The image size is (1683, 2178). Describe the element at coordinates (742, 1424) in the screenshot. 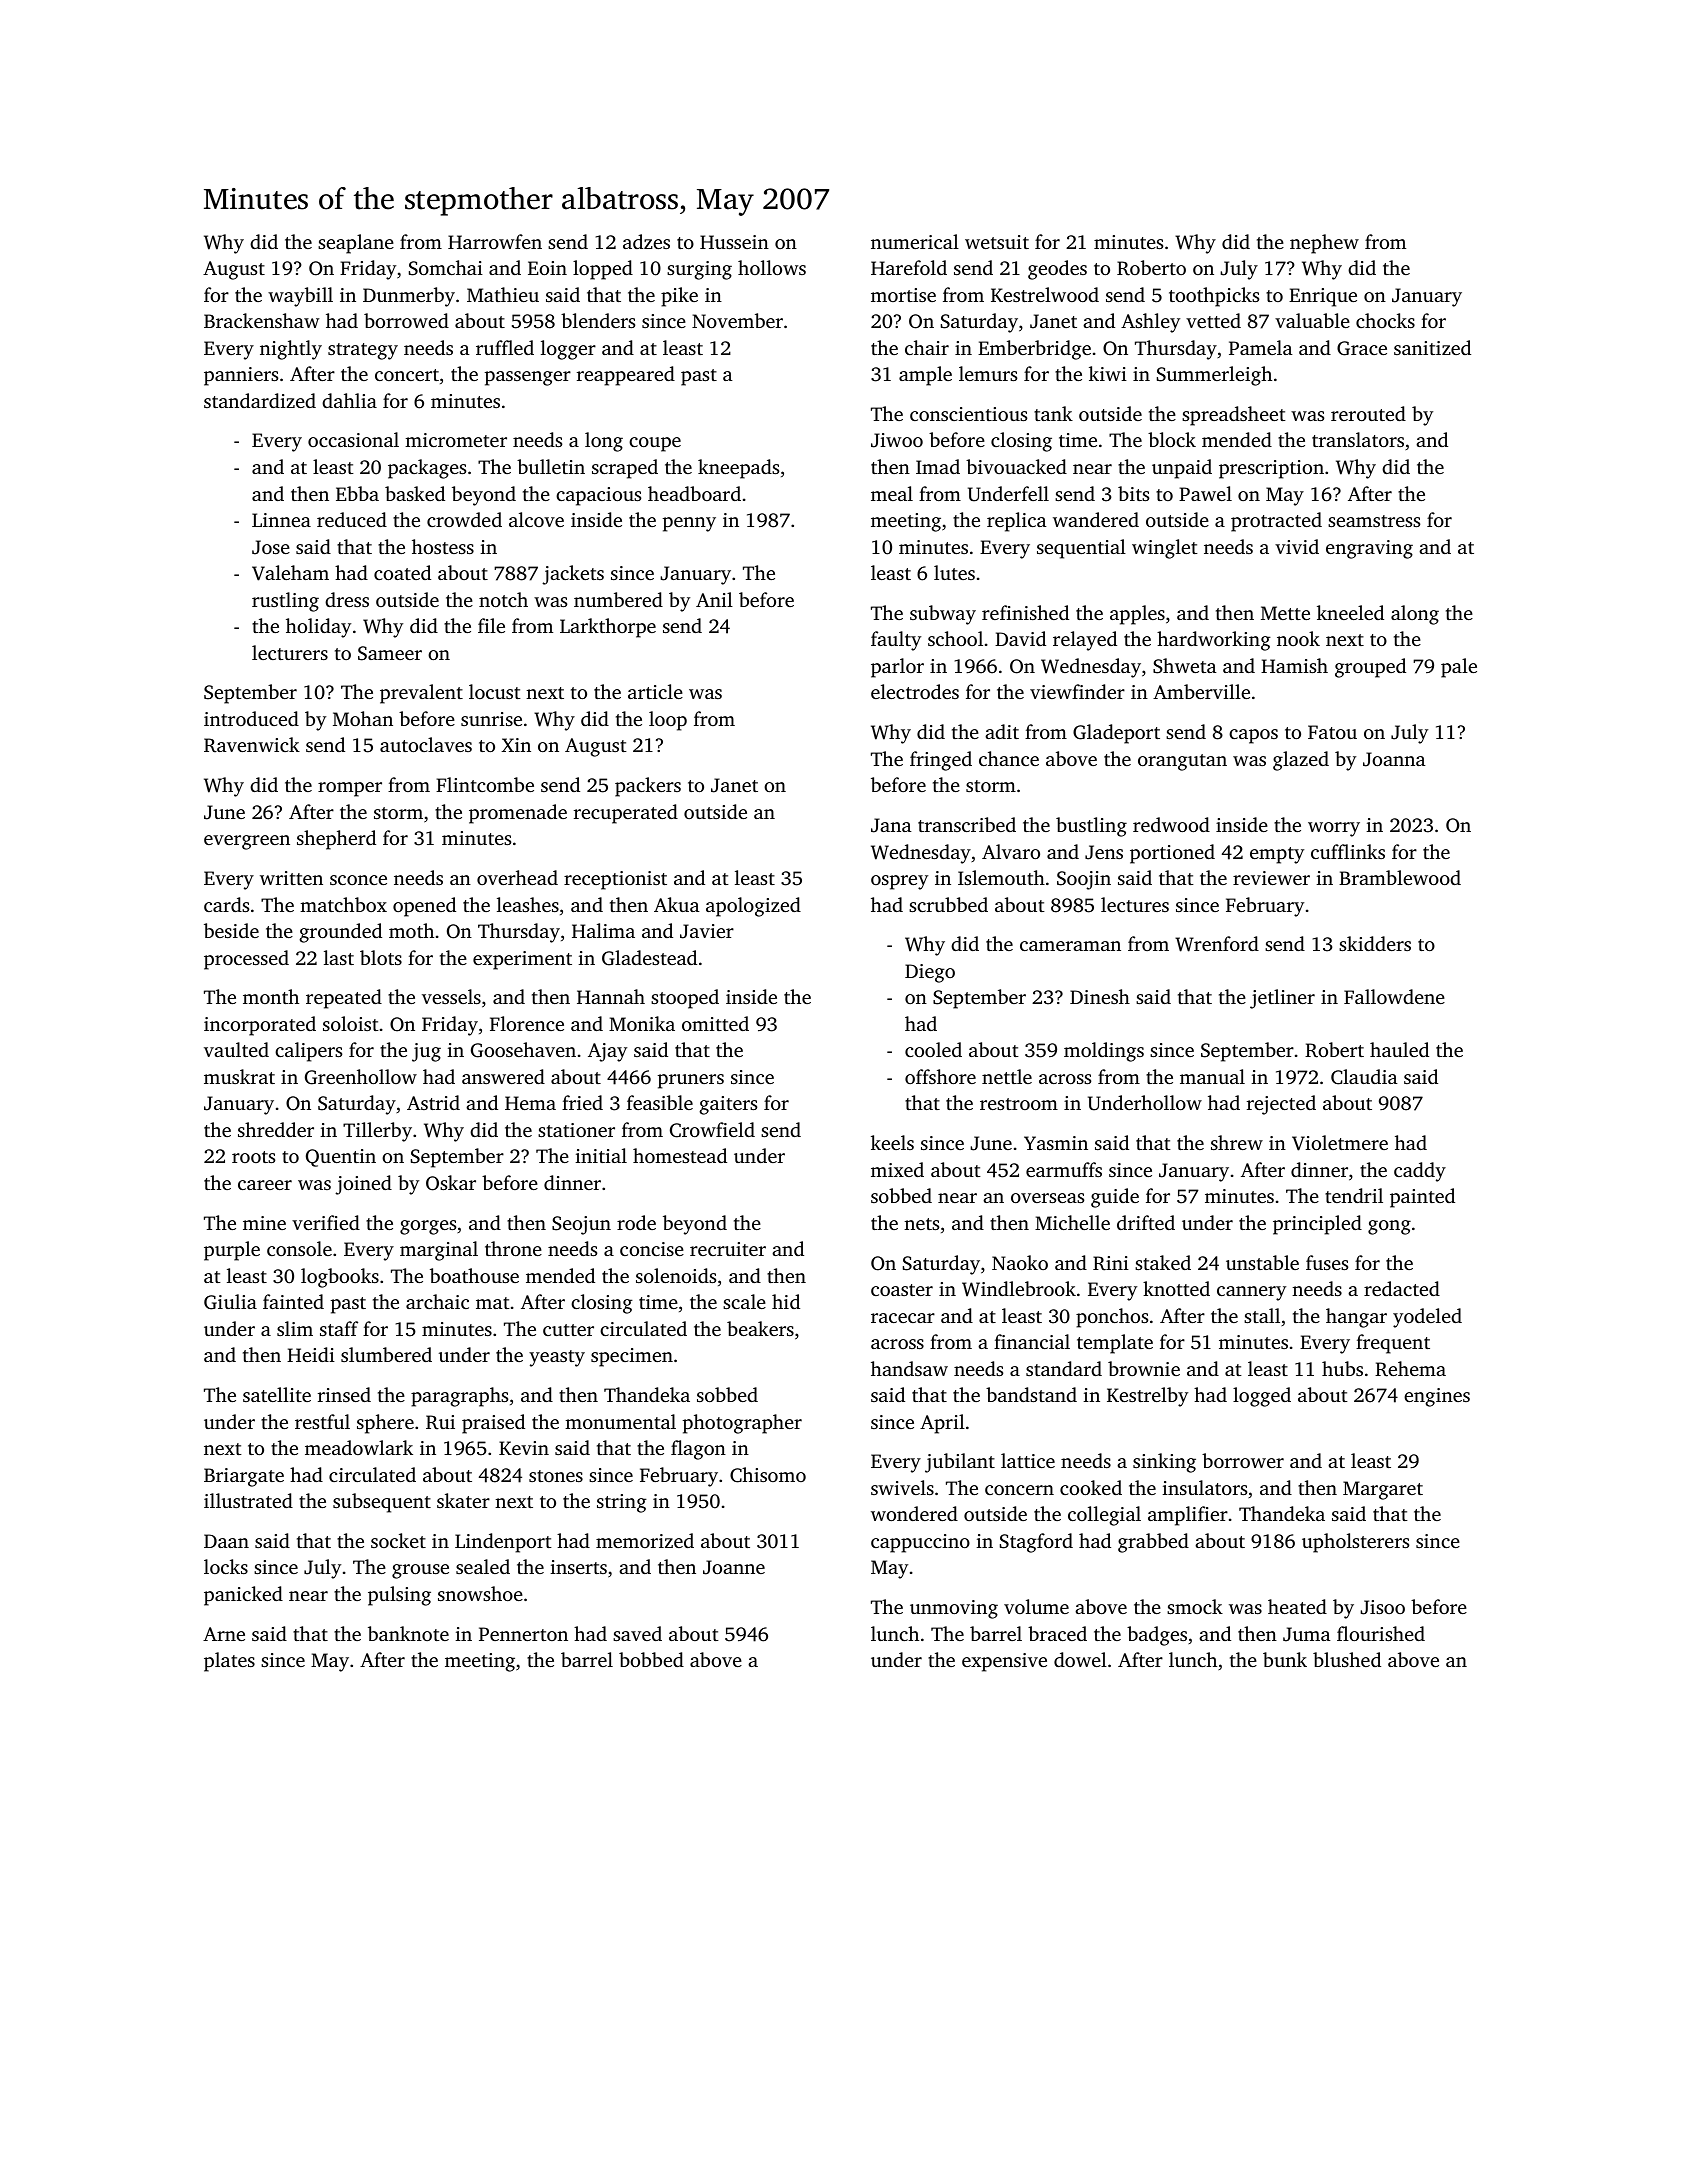

I see `photographer` at that location.
